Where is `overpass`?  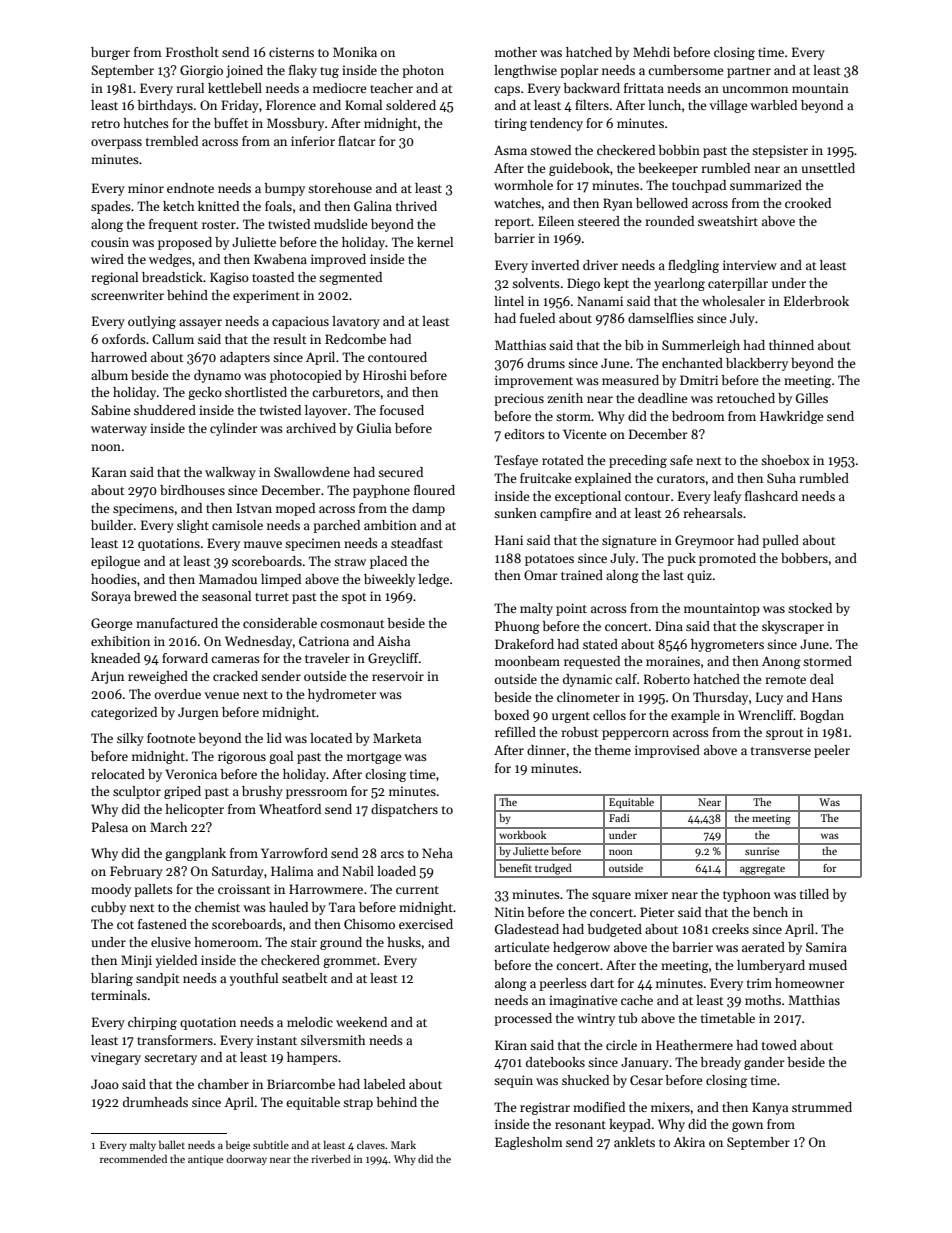 overpass is located at coordinates (116, 144).
